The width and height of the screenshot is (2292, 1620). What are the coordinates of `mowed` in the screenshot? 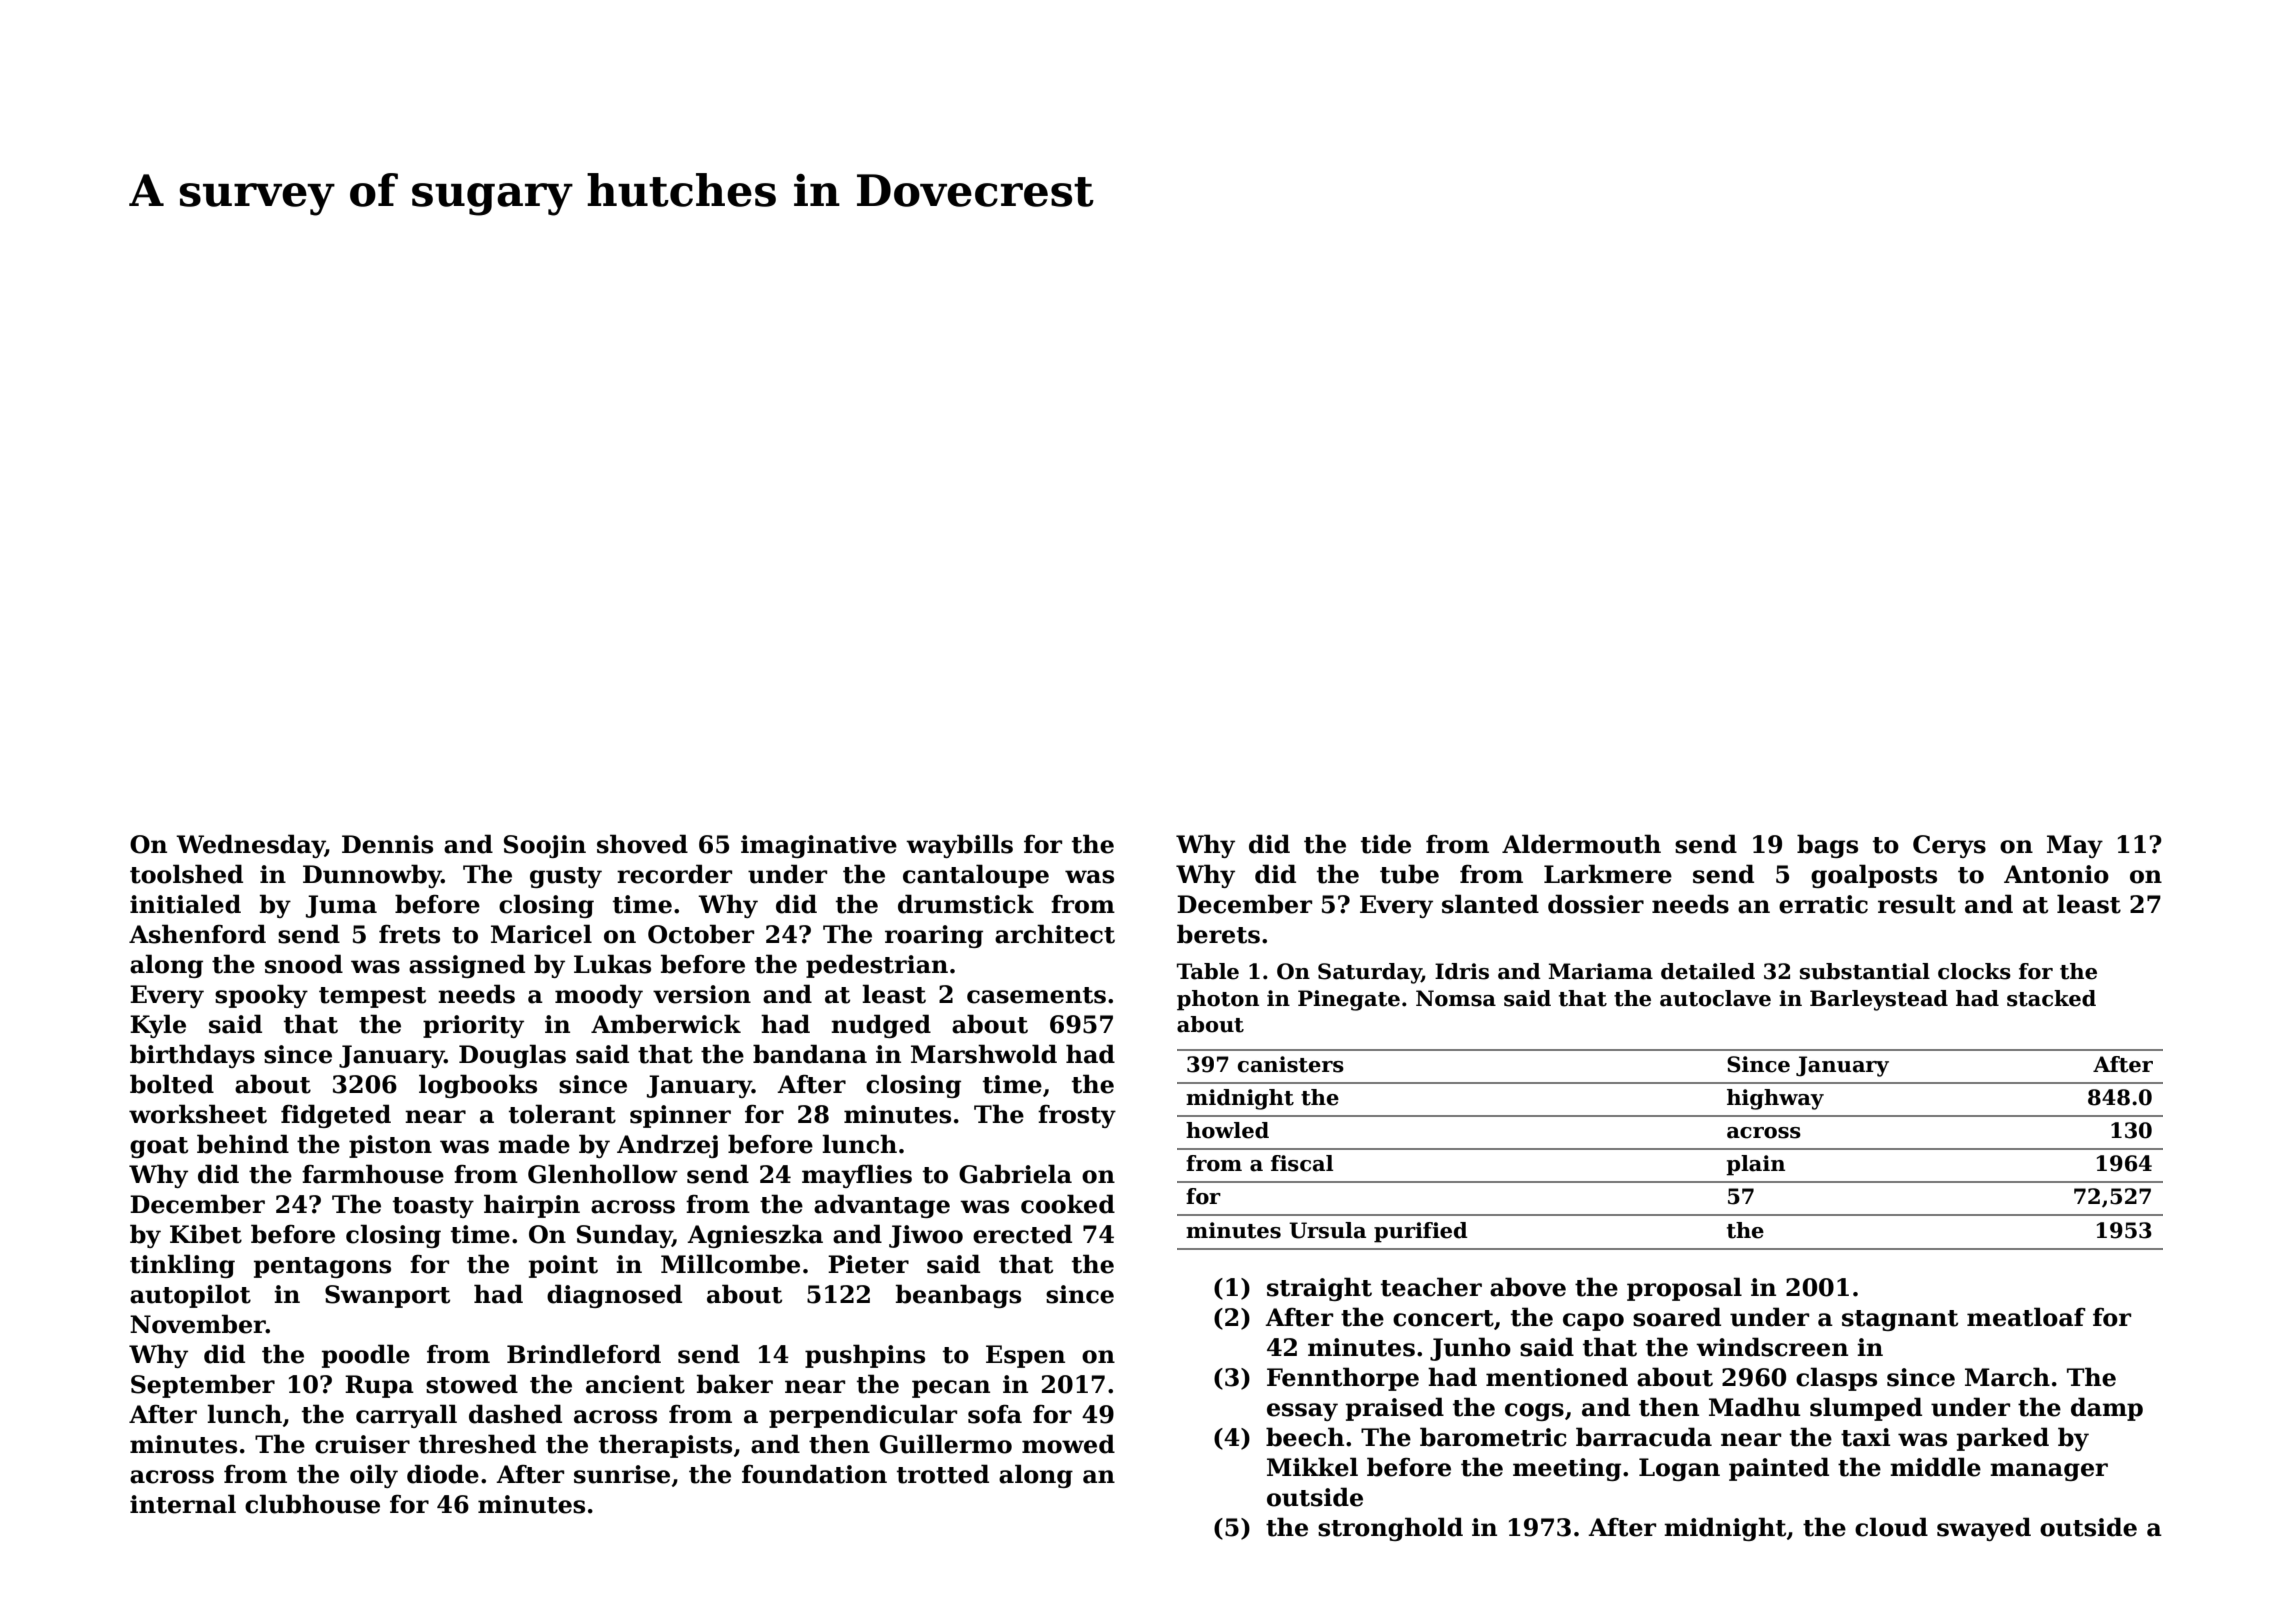 It's located at (1068, 1444).
